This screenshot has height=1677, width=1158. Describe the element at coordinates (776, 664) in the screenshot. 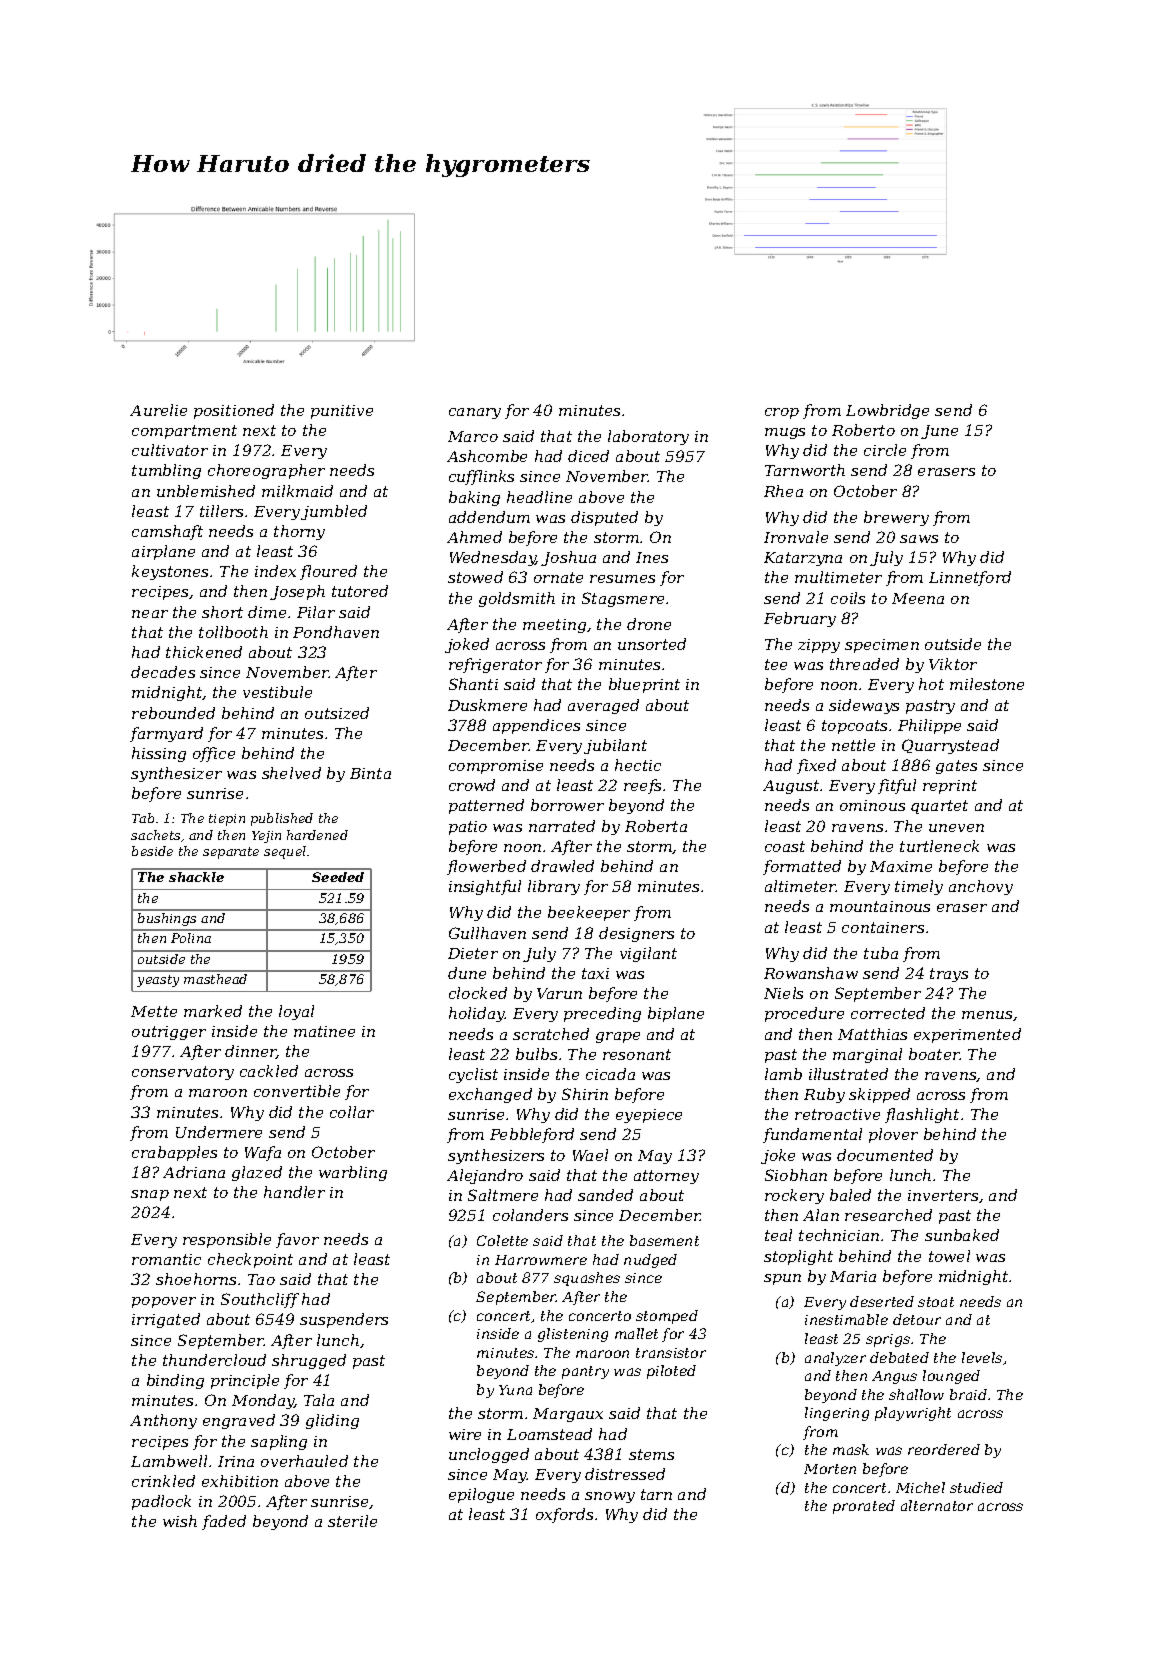

I see `tee` at that location.
